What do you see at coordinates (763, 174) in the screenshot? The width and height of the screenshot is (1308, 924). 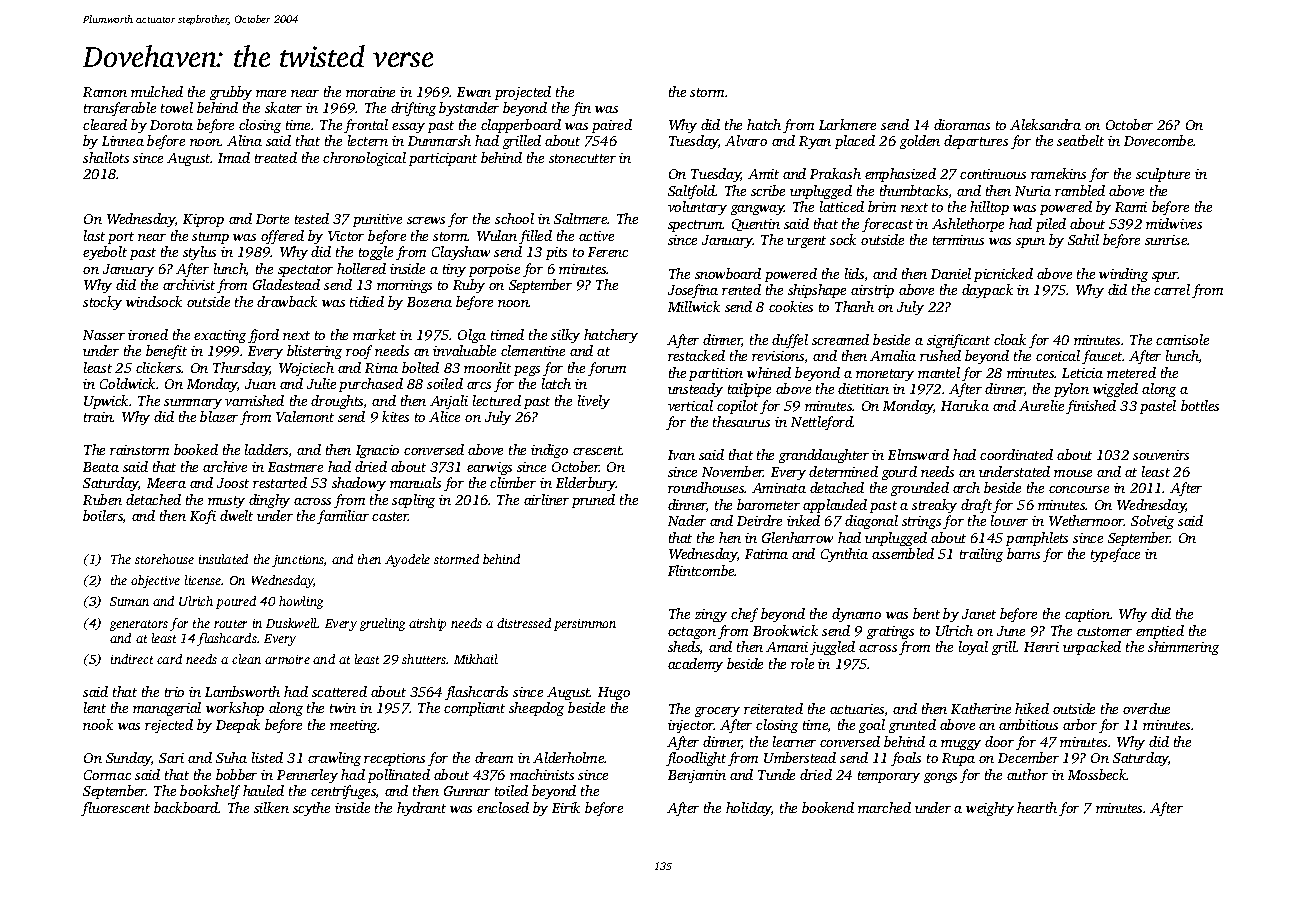 I see `Amit` at bounding box center [763, 174].
